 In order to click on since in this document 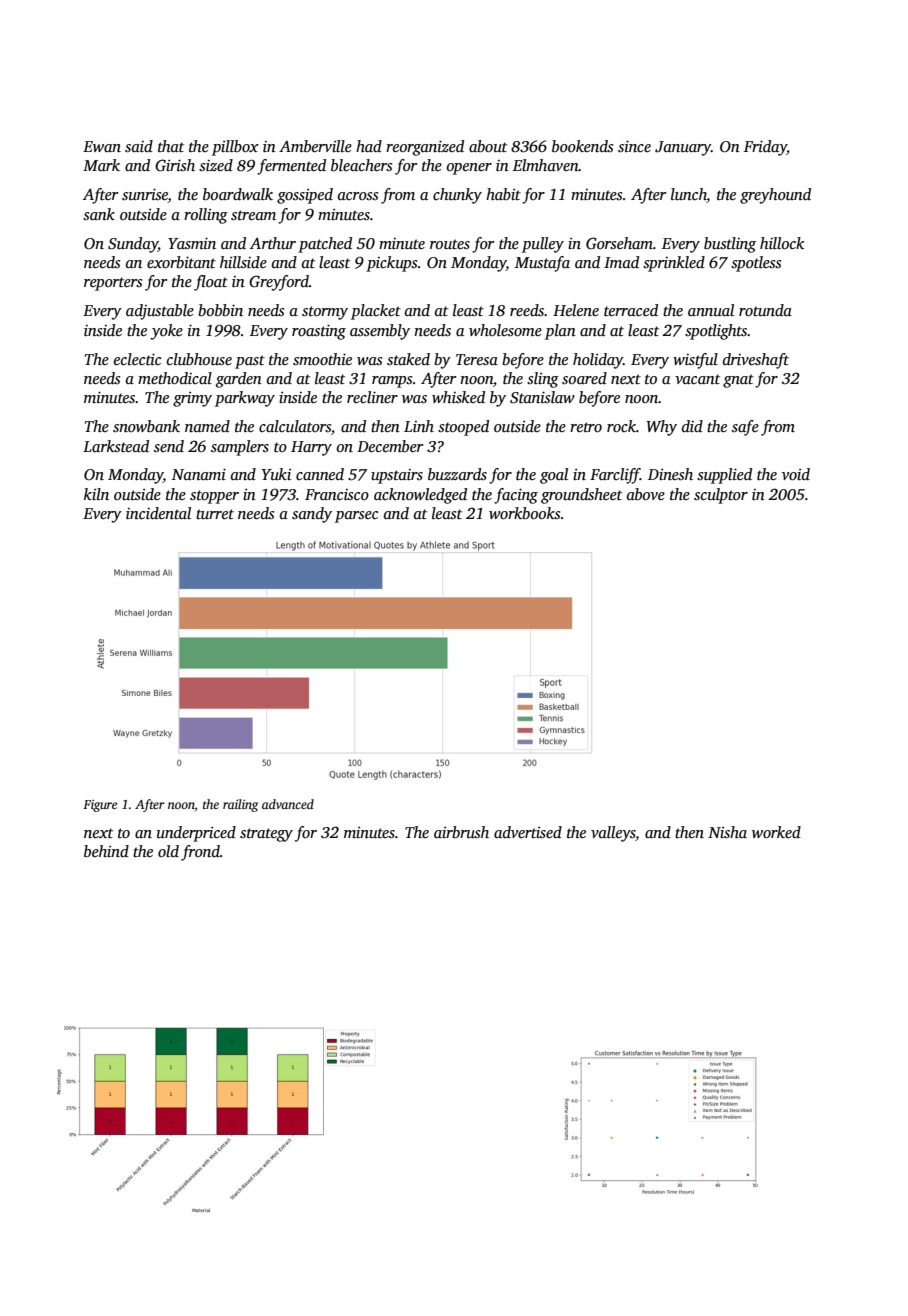, I will do `click(634, 146)`.
